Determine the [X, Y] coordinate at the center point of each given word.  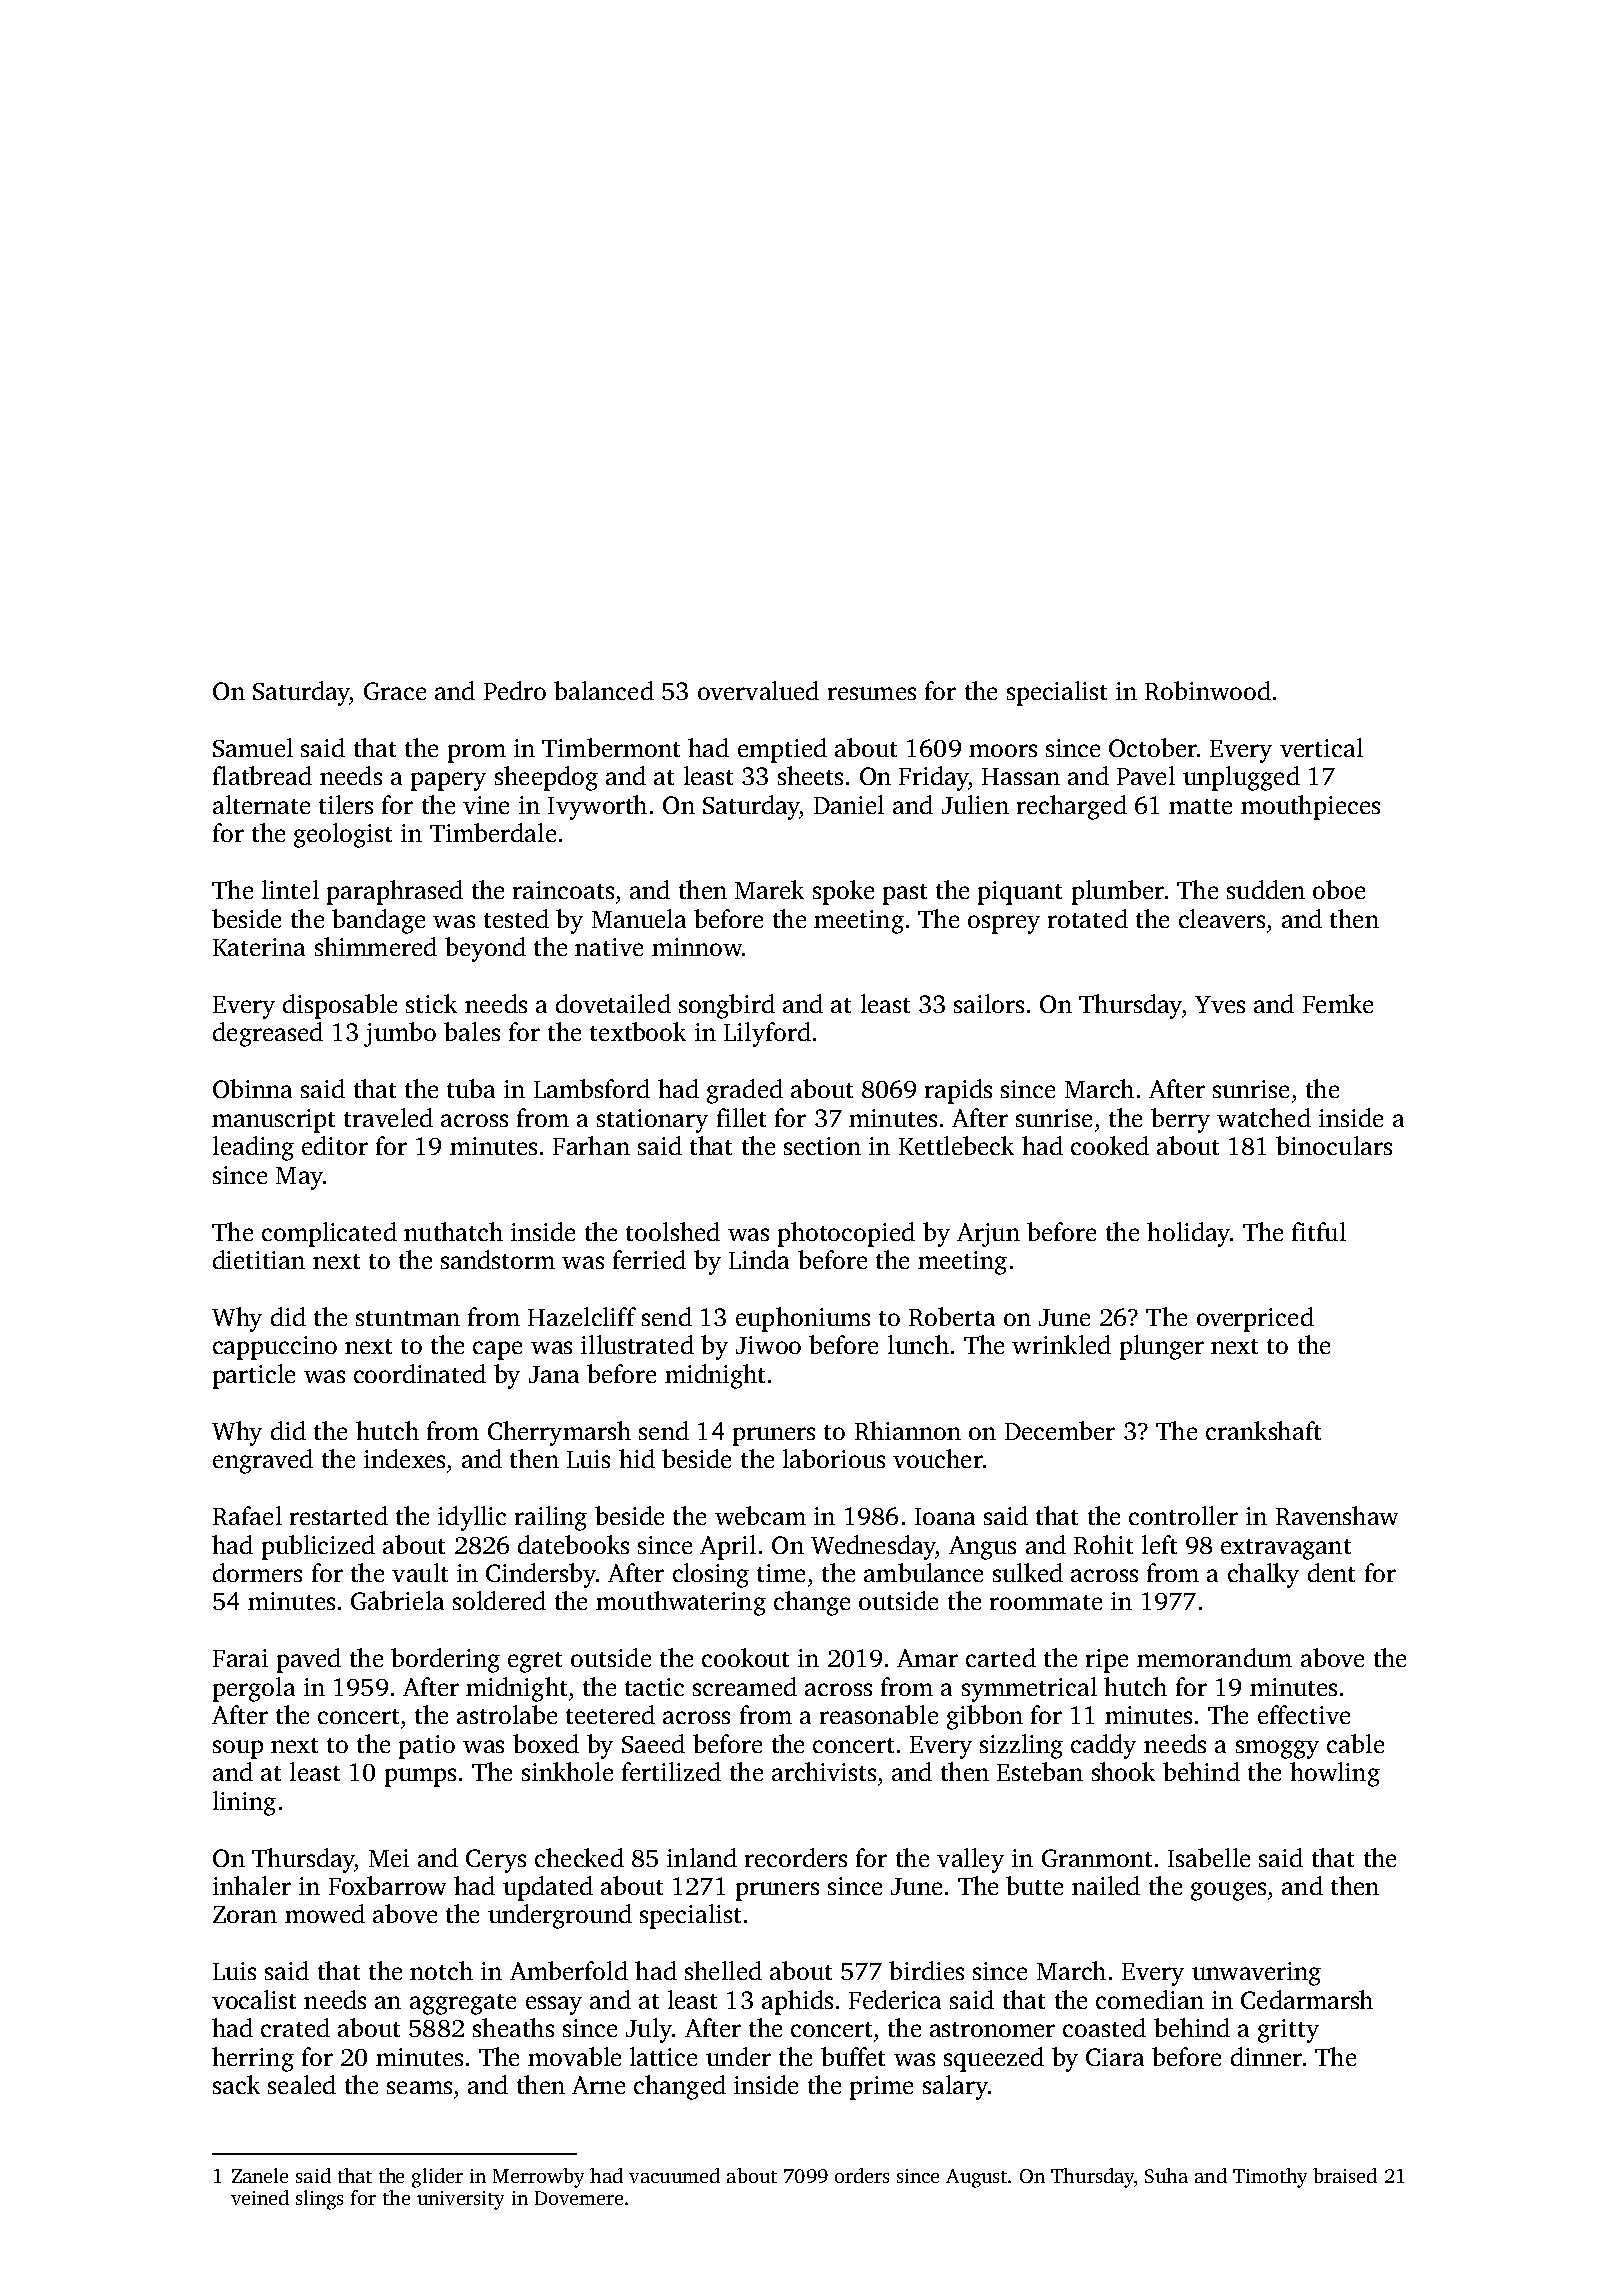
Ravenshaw [1337, 1515]
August [977, 2178]
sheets [810, 775]
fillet [741, 1117]
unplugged [1241, 778]
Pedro [515, 690]
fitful [1319, 1231]
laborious [834, 1458]
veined [260, 2197]
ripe [1107, 1661]
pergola [254, 1689]
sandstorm [498, 1259]
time [781, 1573]
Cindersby [541, 1575]
